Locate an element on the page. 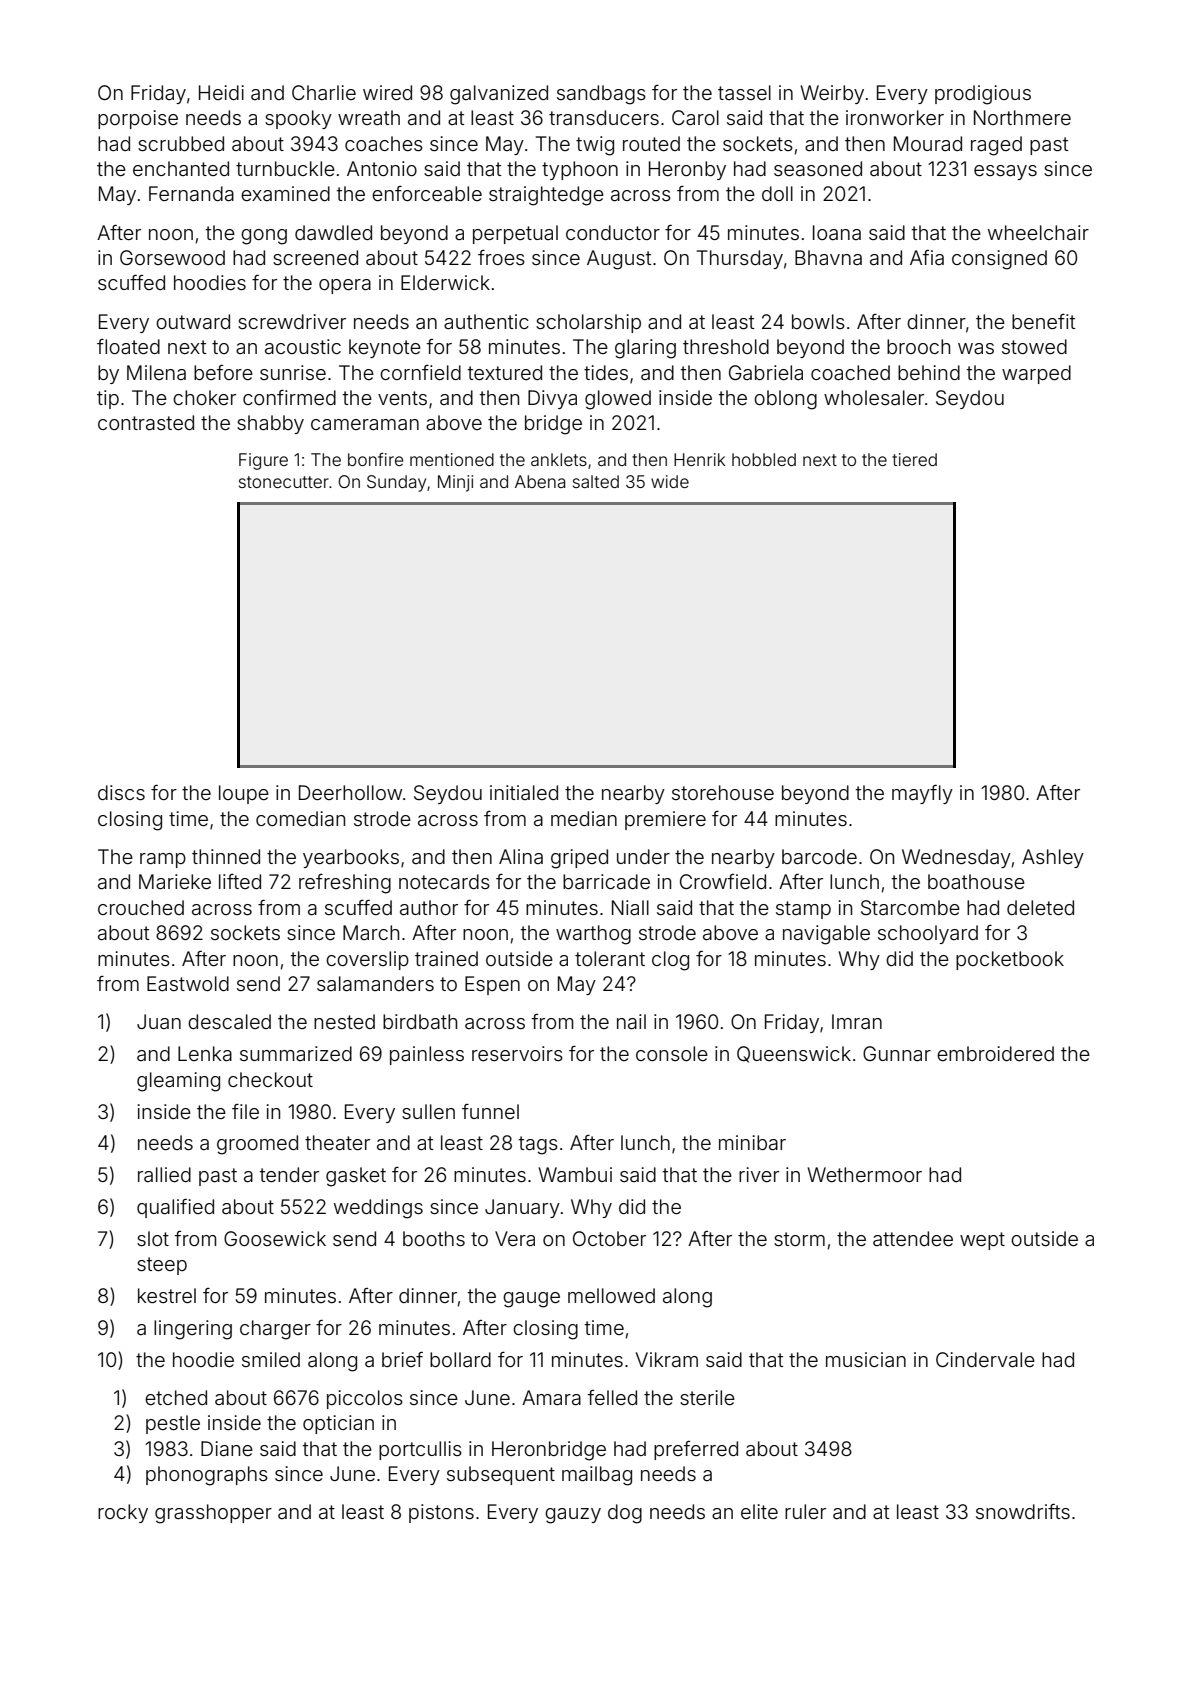 The image size is (1193, 1687). birdbath is located at coordinates (420, 1021).
